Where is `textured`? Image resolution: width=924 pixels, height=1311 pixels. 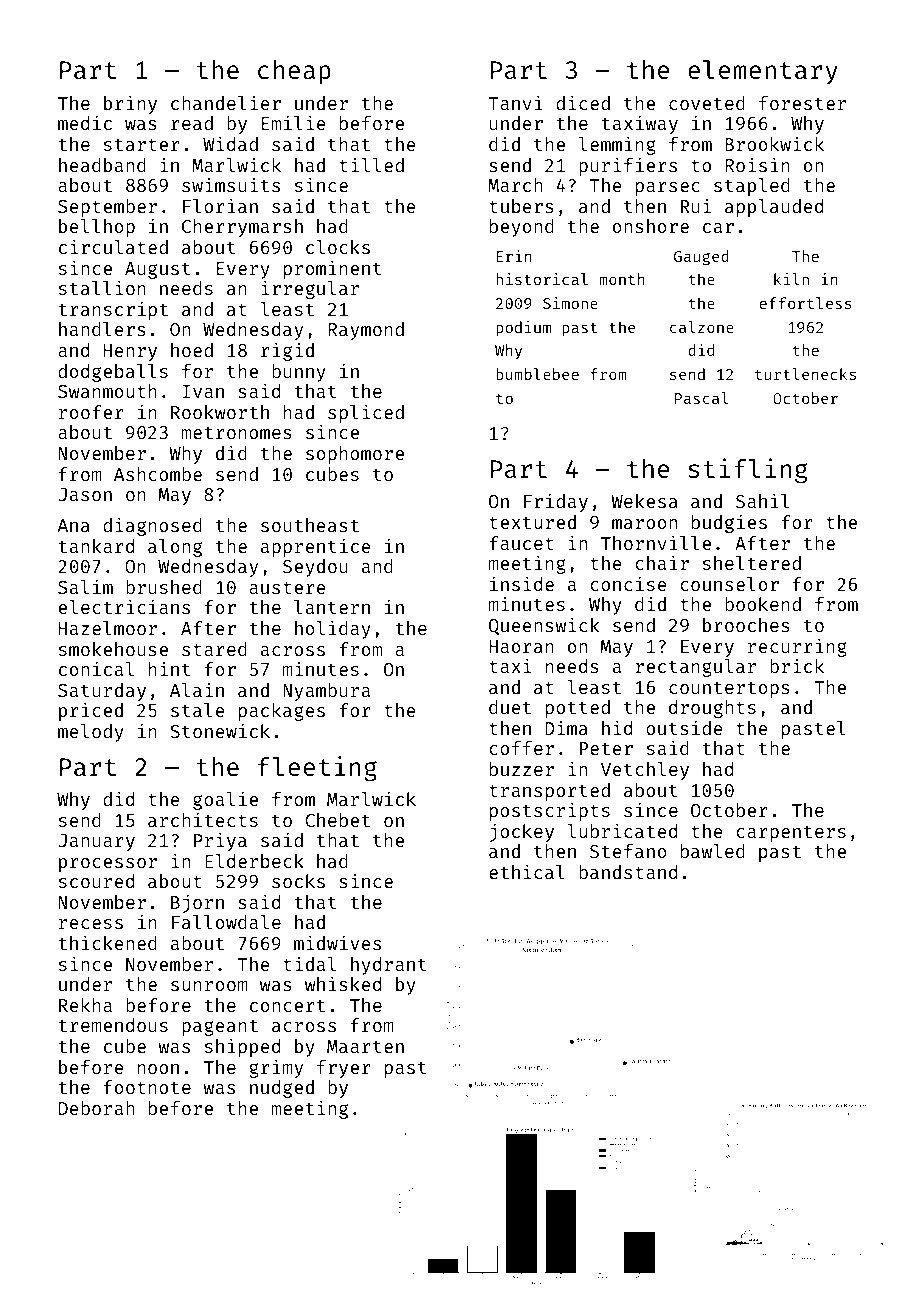 textured is located at coordinates (532, 522).
